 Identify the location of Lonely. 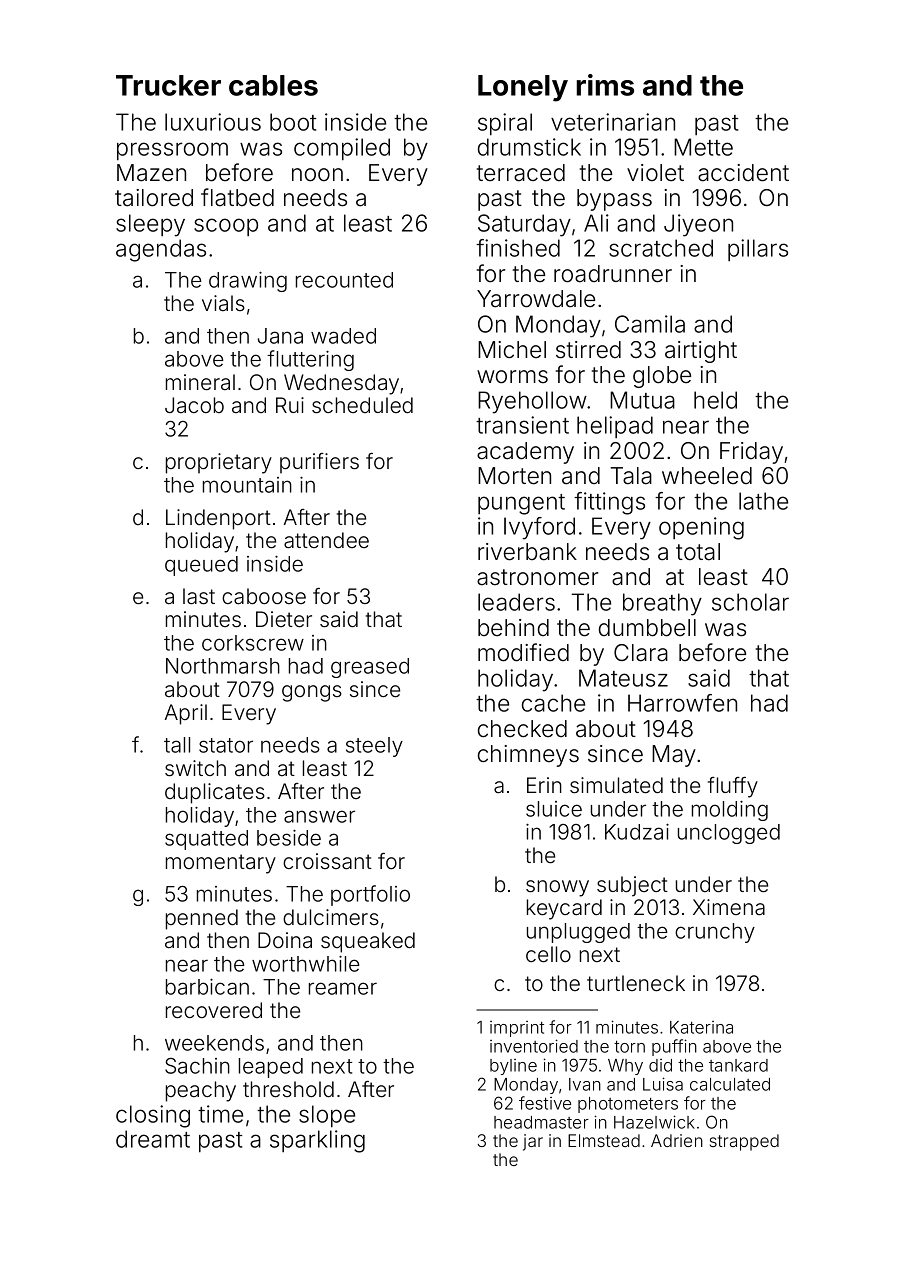
(523, 88).
